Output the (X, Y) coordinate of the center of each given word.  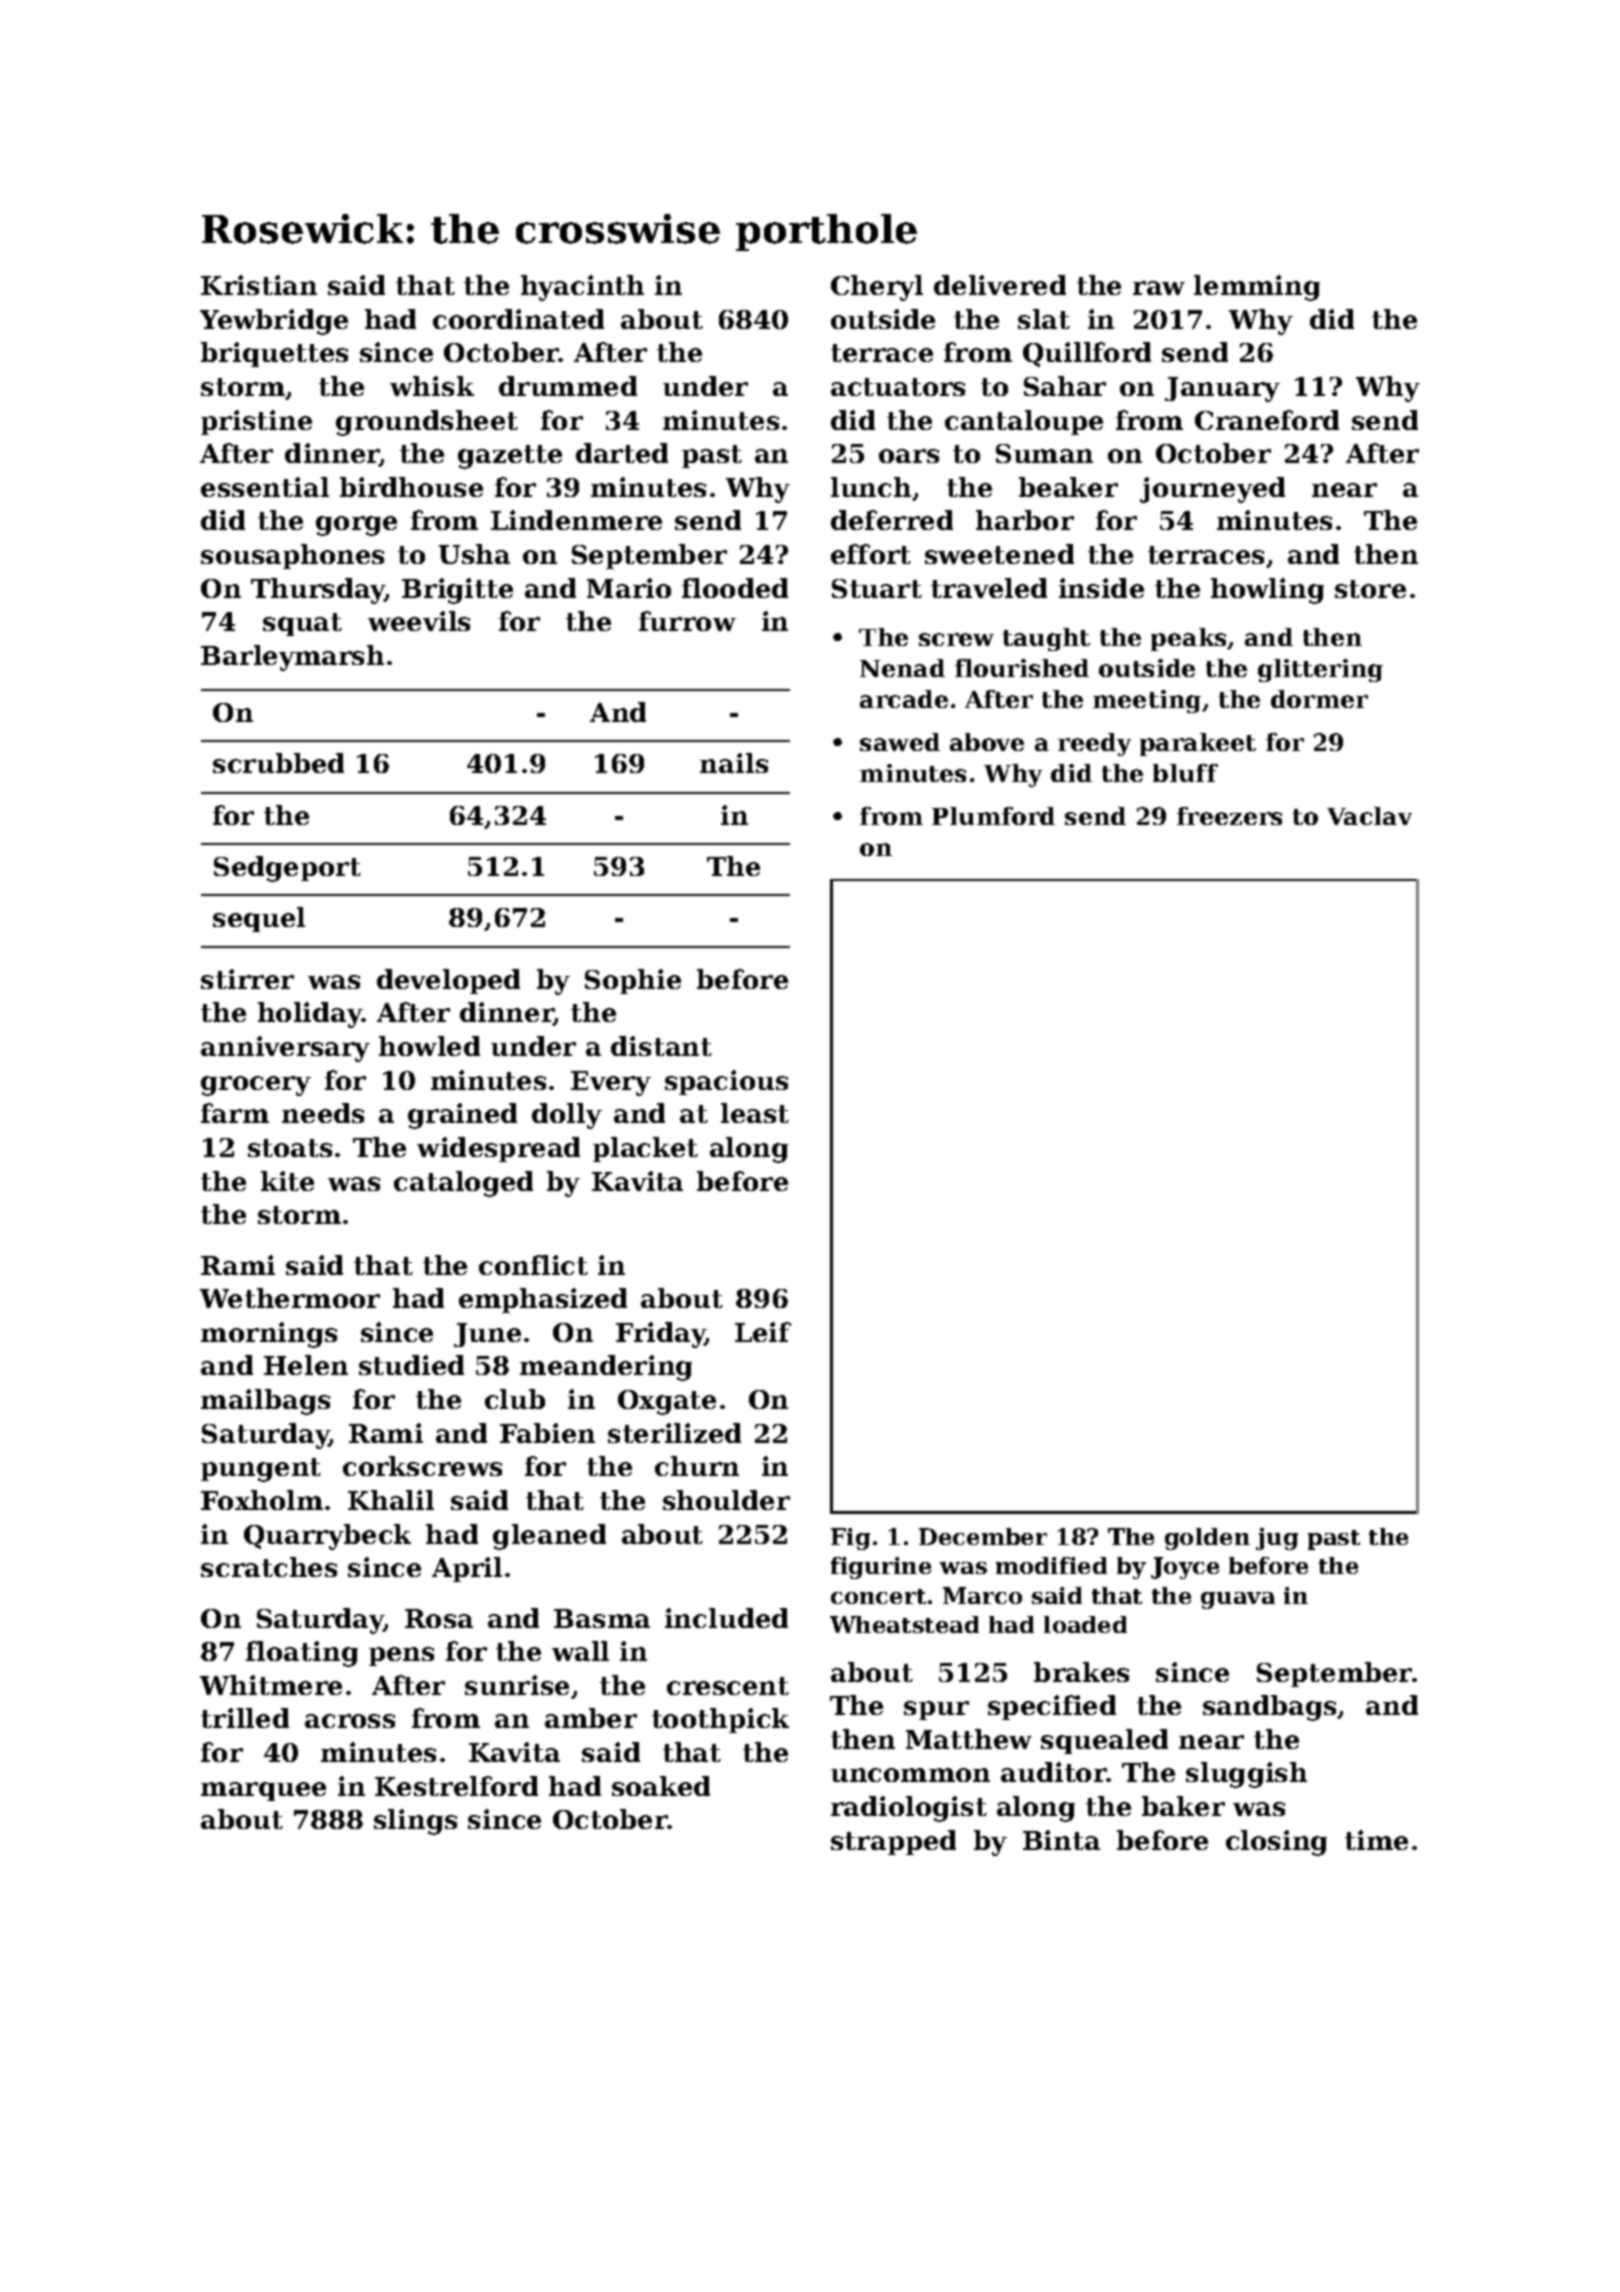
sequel (259, 919)
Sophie (633, 981)
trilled (245, 1718)
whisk (432, 386)
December (983, 1536)
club (515, 1399)
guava (1238, 1600)
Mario (629, 588)
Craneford (1267, 420)
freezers (1229, 816)
